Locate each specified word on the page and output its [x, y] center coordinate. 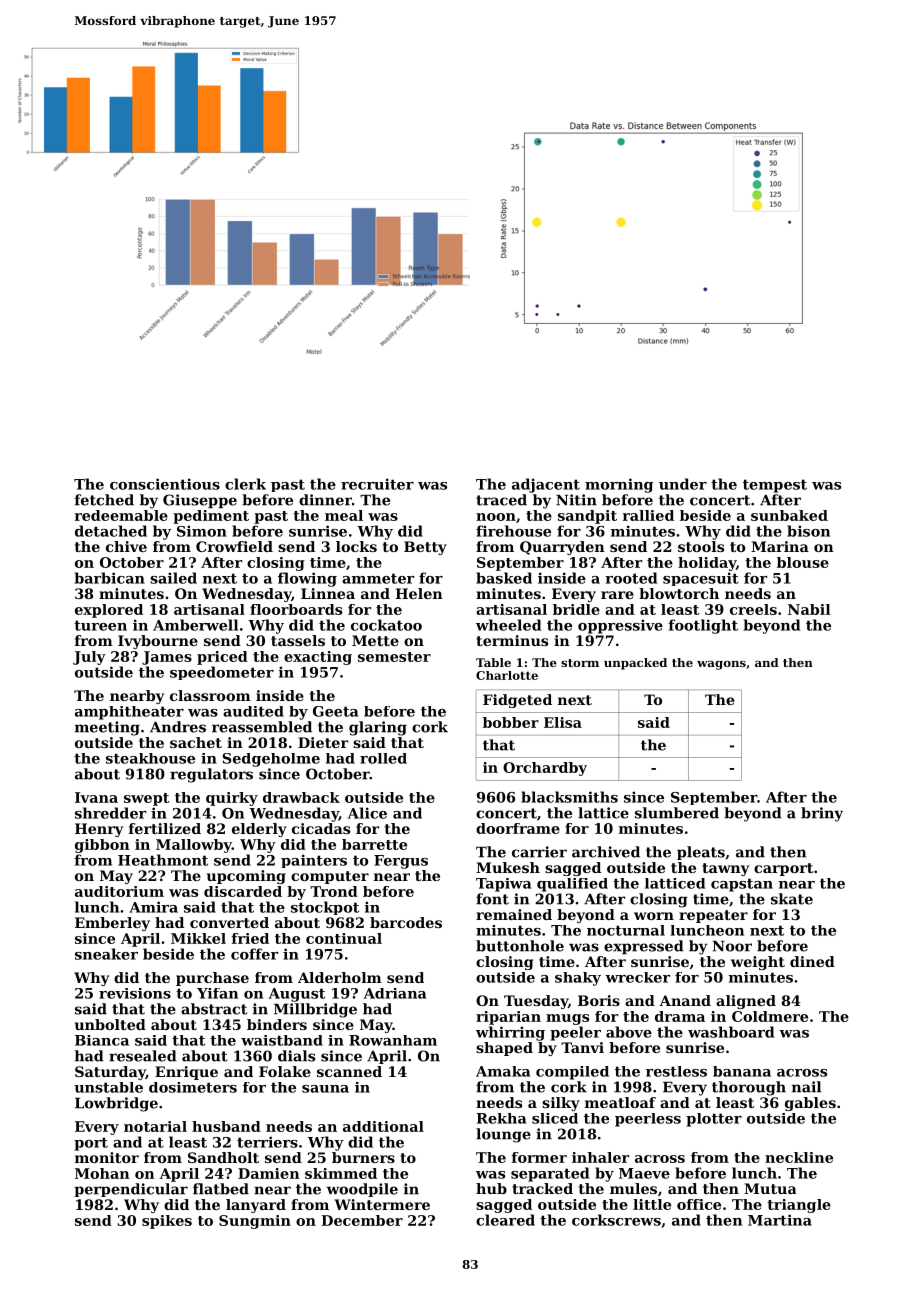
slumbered [677, 813]
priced [222, 658]
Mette [375, 640]
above [629, 1032]
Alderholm [340, 977]
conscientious [165, 484]
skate [792, 899]
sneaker [106, 954]
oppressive [620, 626]
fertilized [165, 828]
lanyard [256, 1206]
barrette [374, 844]
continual [344, 938]
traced [501, 500]
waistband [282, 1040]
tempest [775, 486]
